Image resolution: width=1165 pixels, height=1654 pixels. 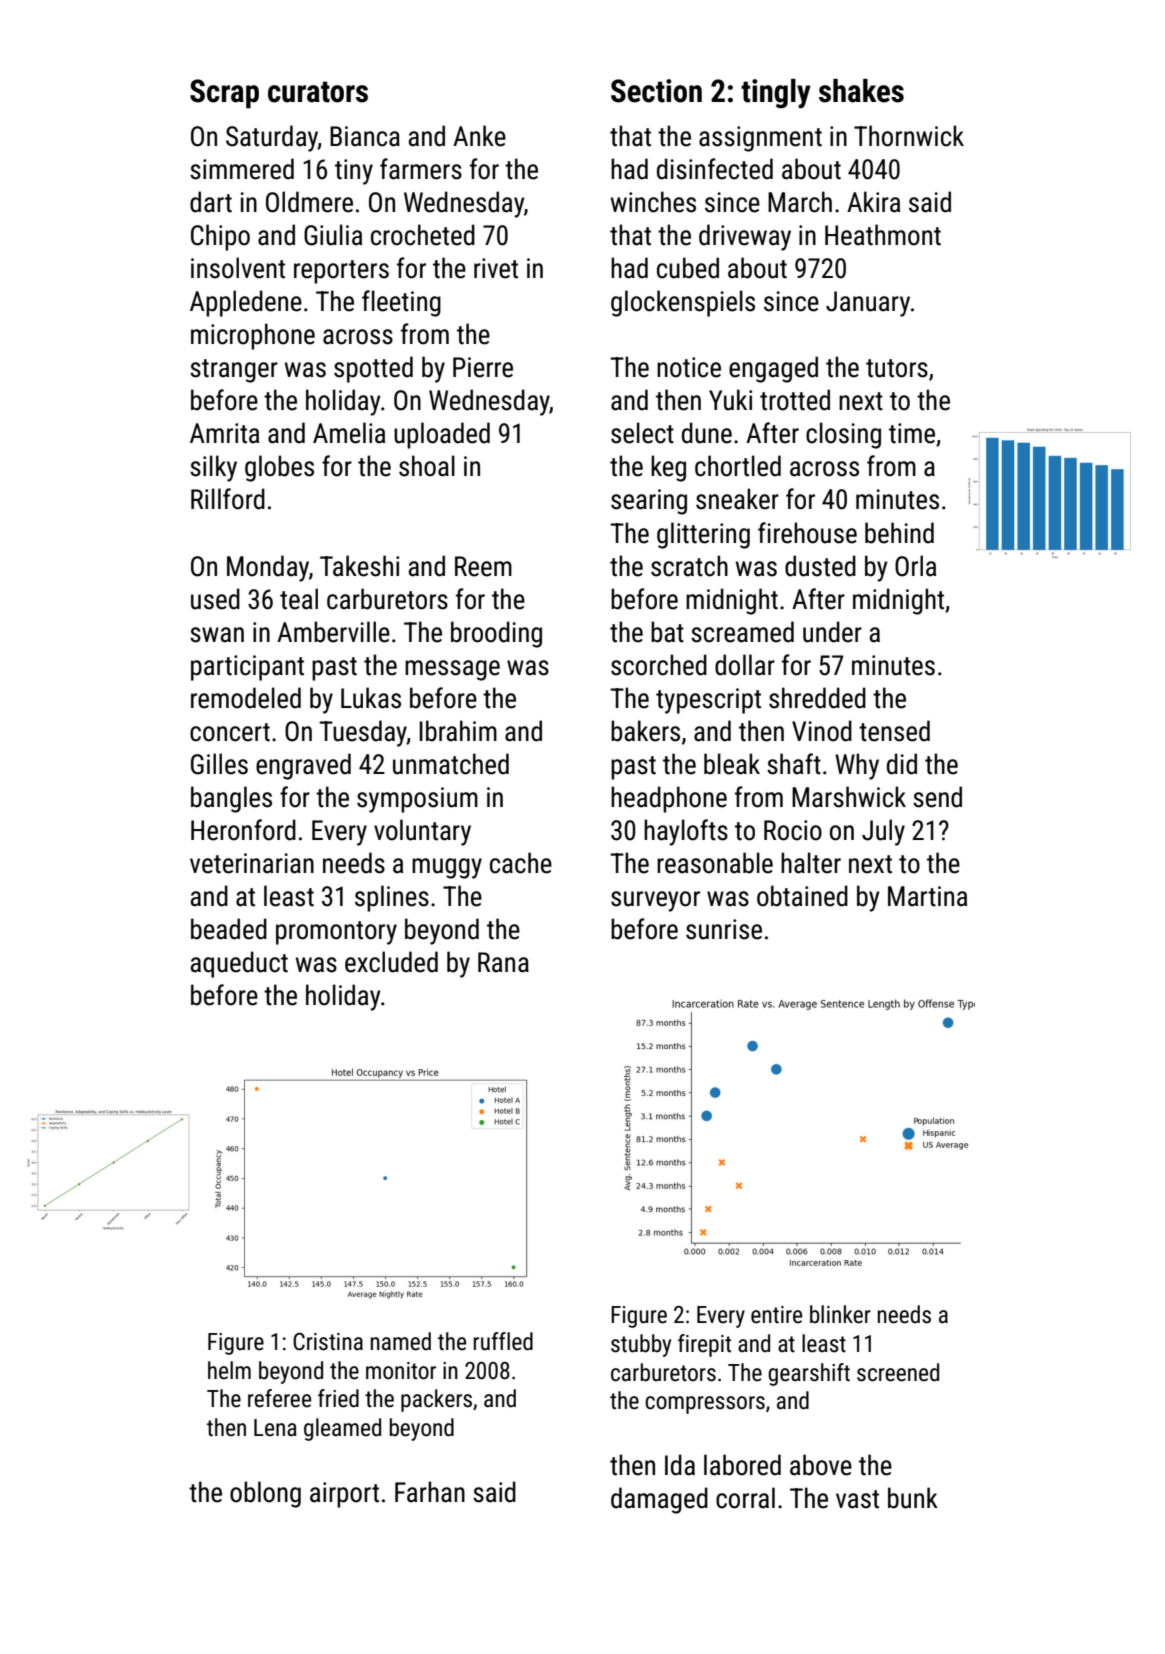 I want to click on Cristina, so click(x=328, y=1342).
